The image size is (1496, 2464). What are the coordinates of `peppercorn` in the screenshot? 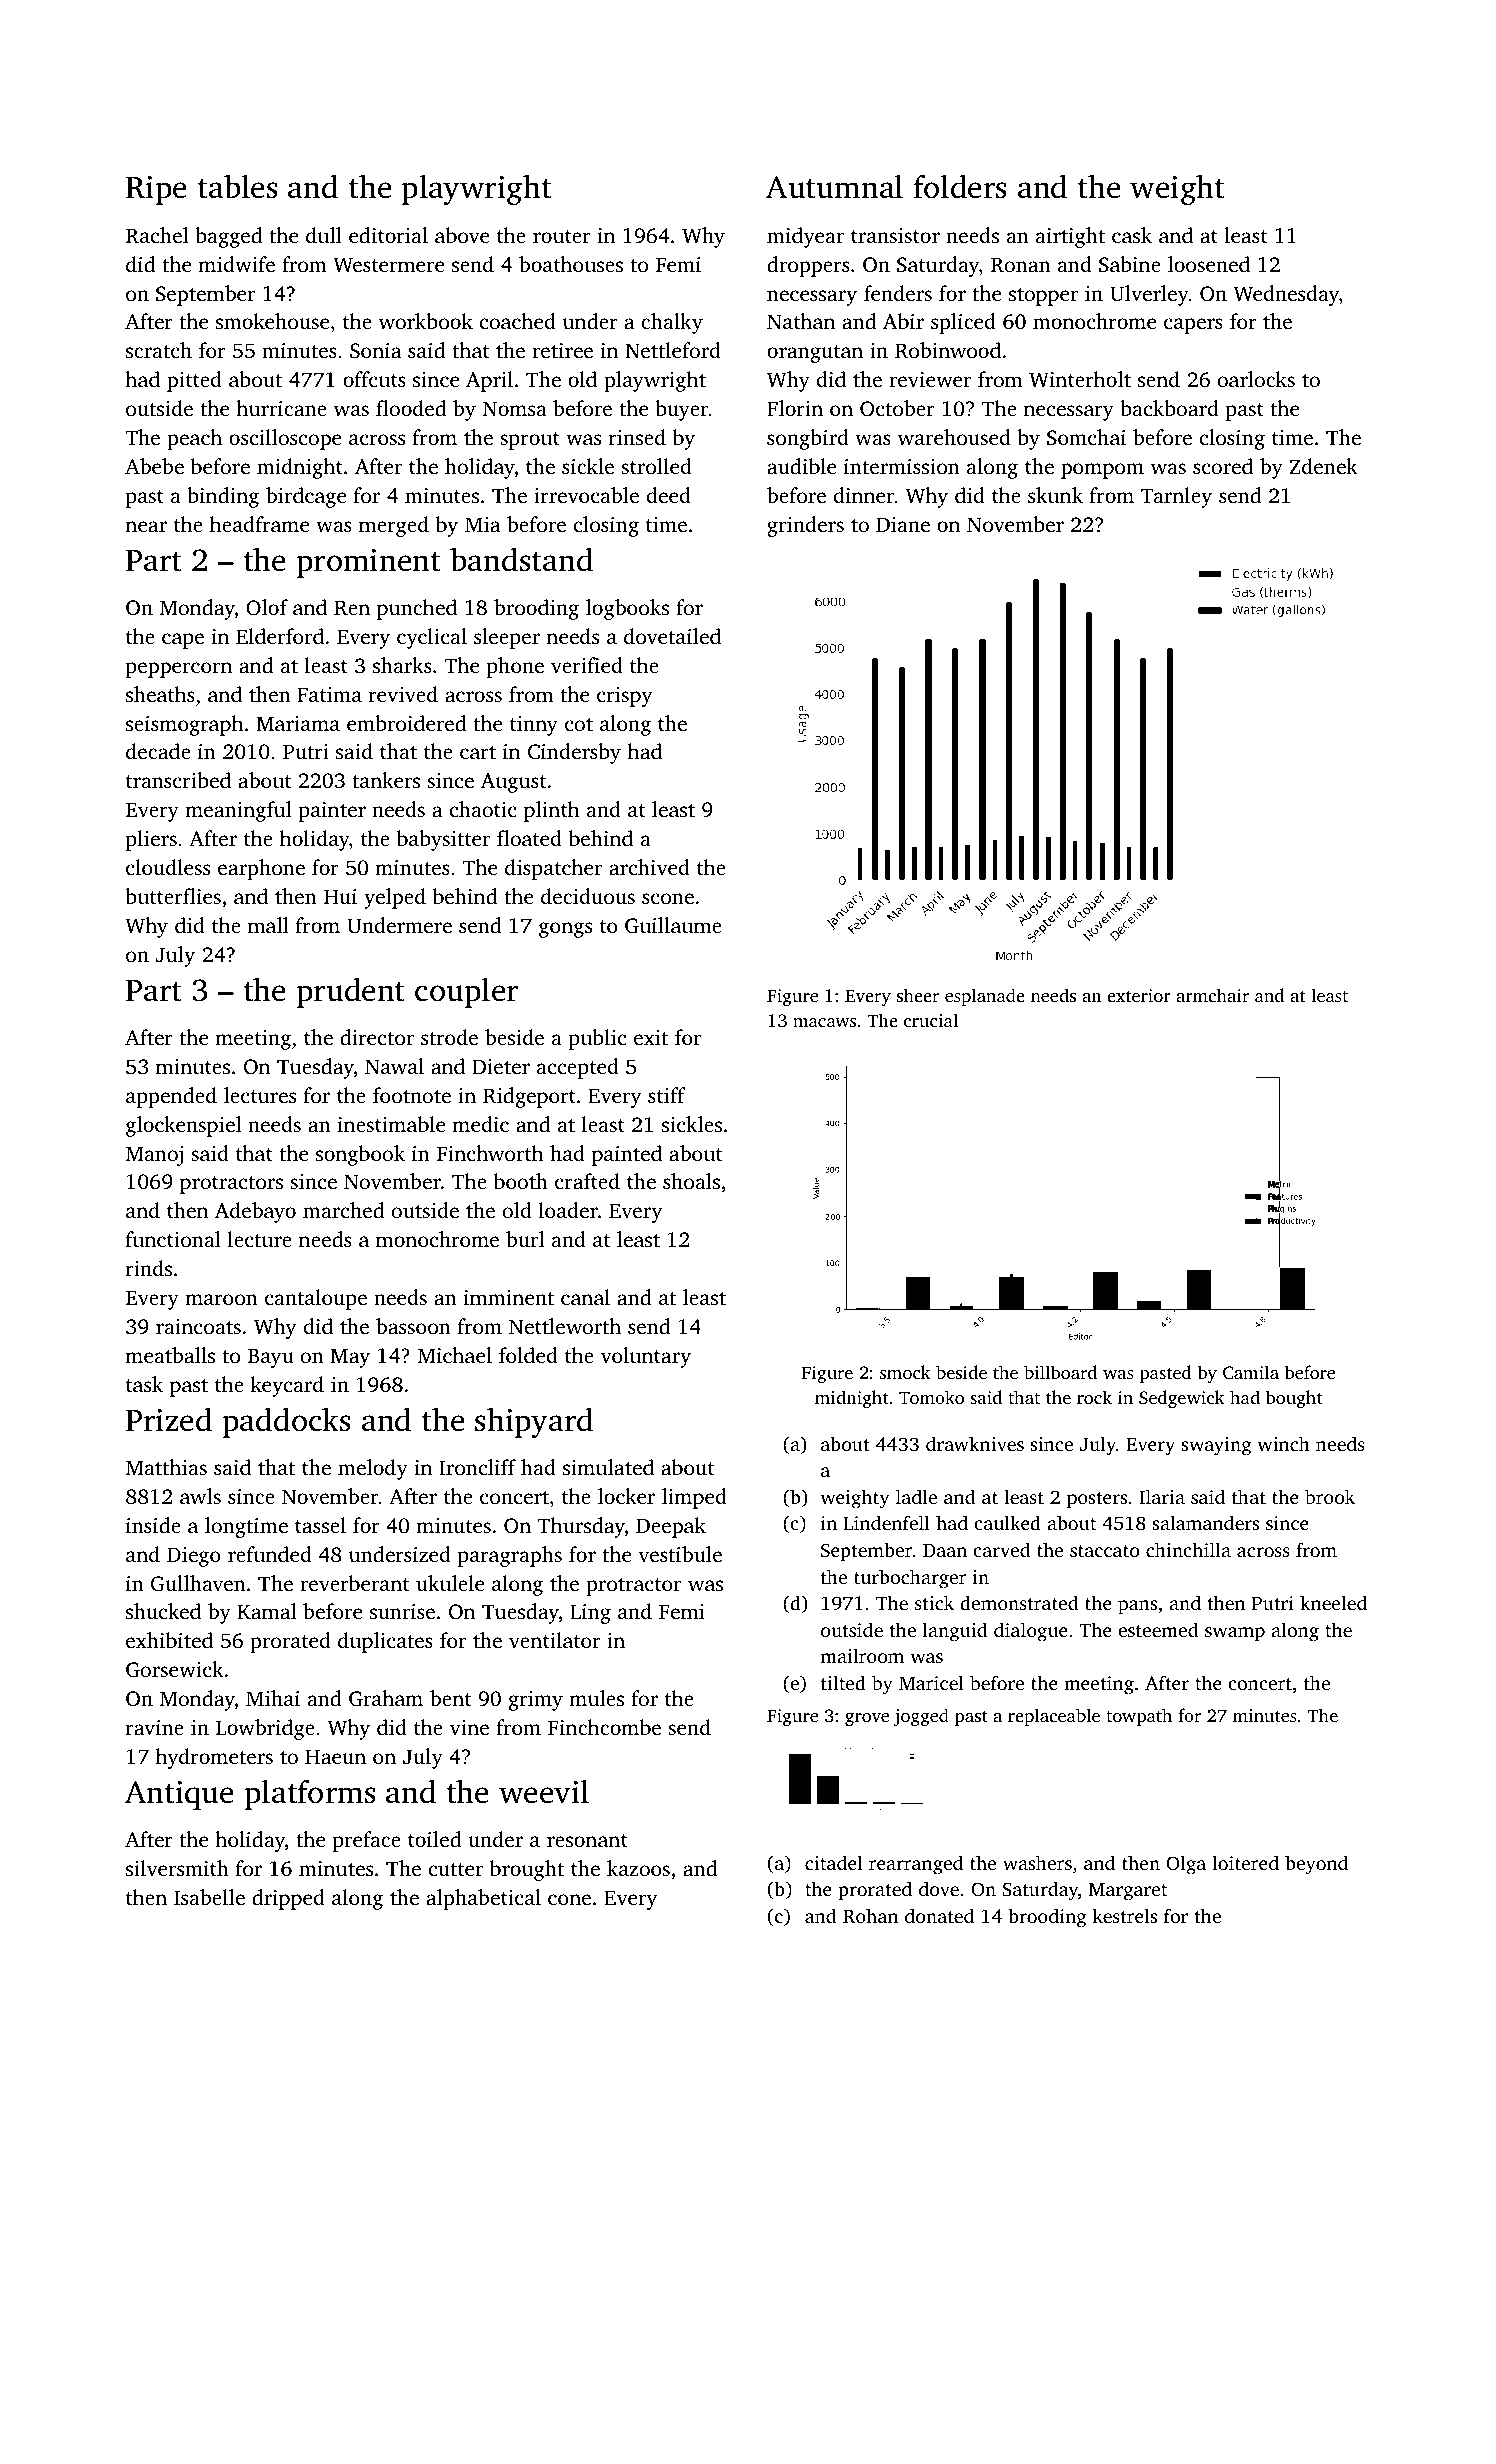 It's located at (179, 670).
